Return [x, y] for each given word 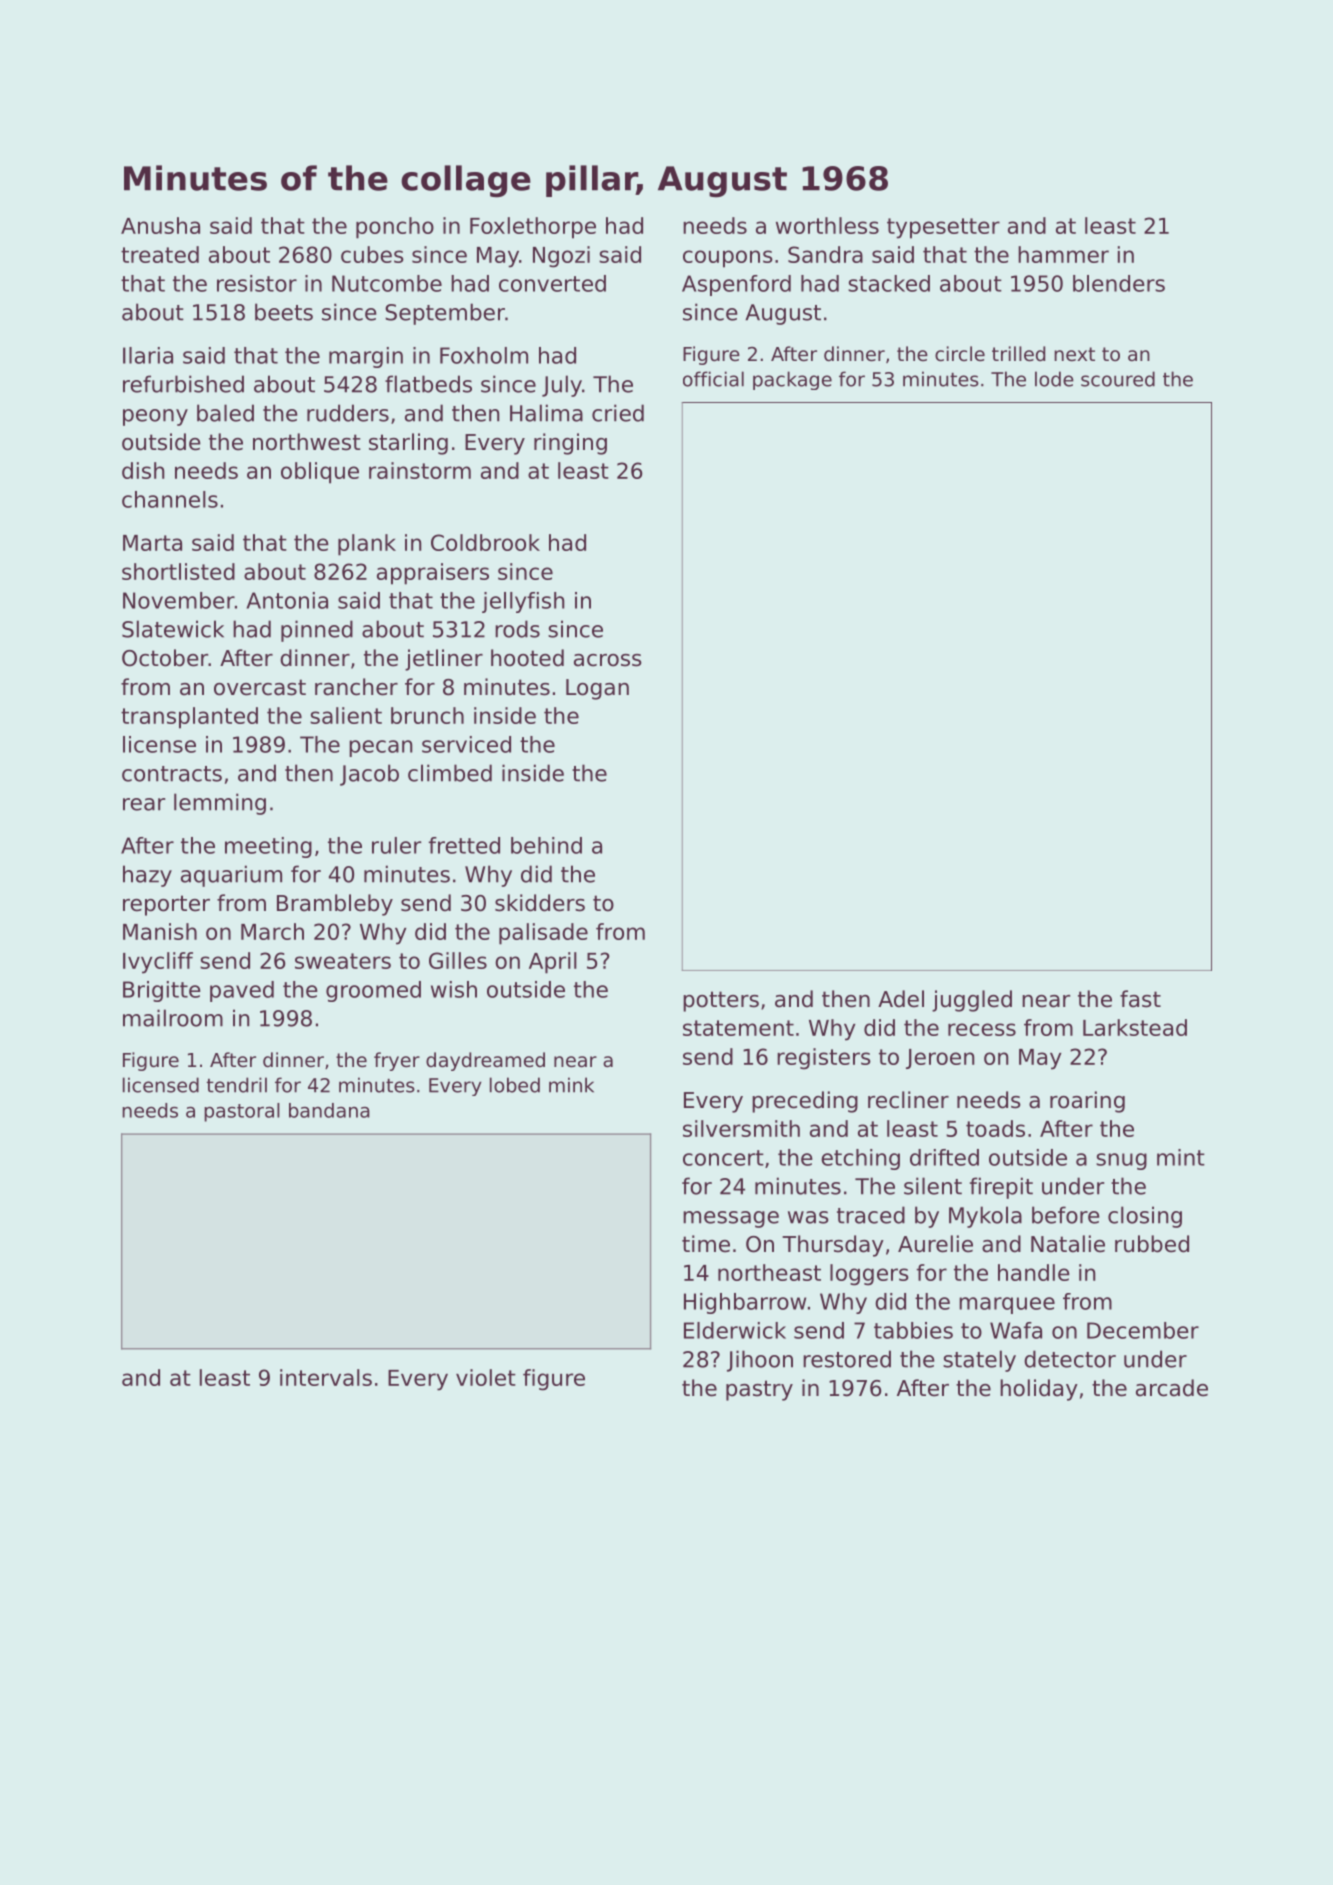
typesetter [943, 228]
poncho [395, 228]
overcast [260, 687]
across [608, 660]
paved [242, 991]
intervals [326, 1377]
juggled [972, 1001]
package [792, 380]
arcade [1172, 1388]
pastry [759, 1390]
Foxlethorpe [533, 228]
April [553, 963]
